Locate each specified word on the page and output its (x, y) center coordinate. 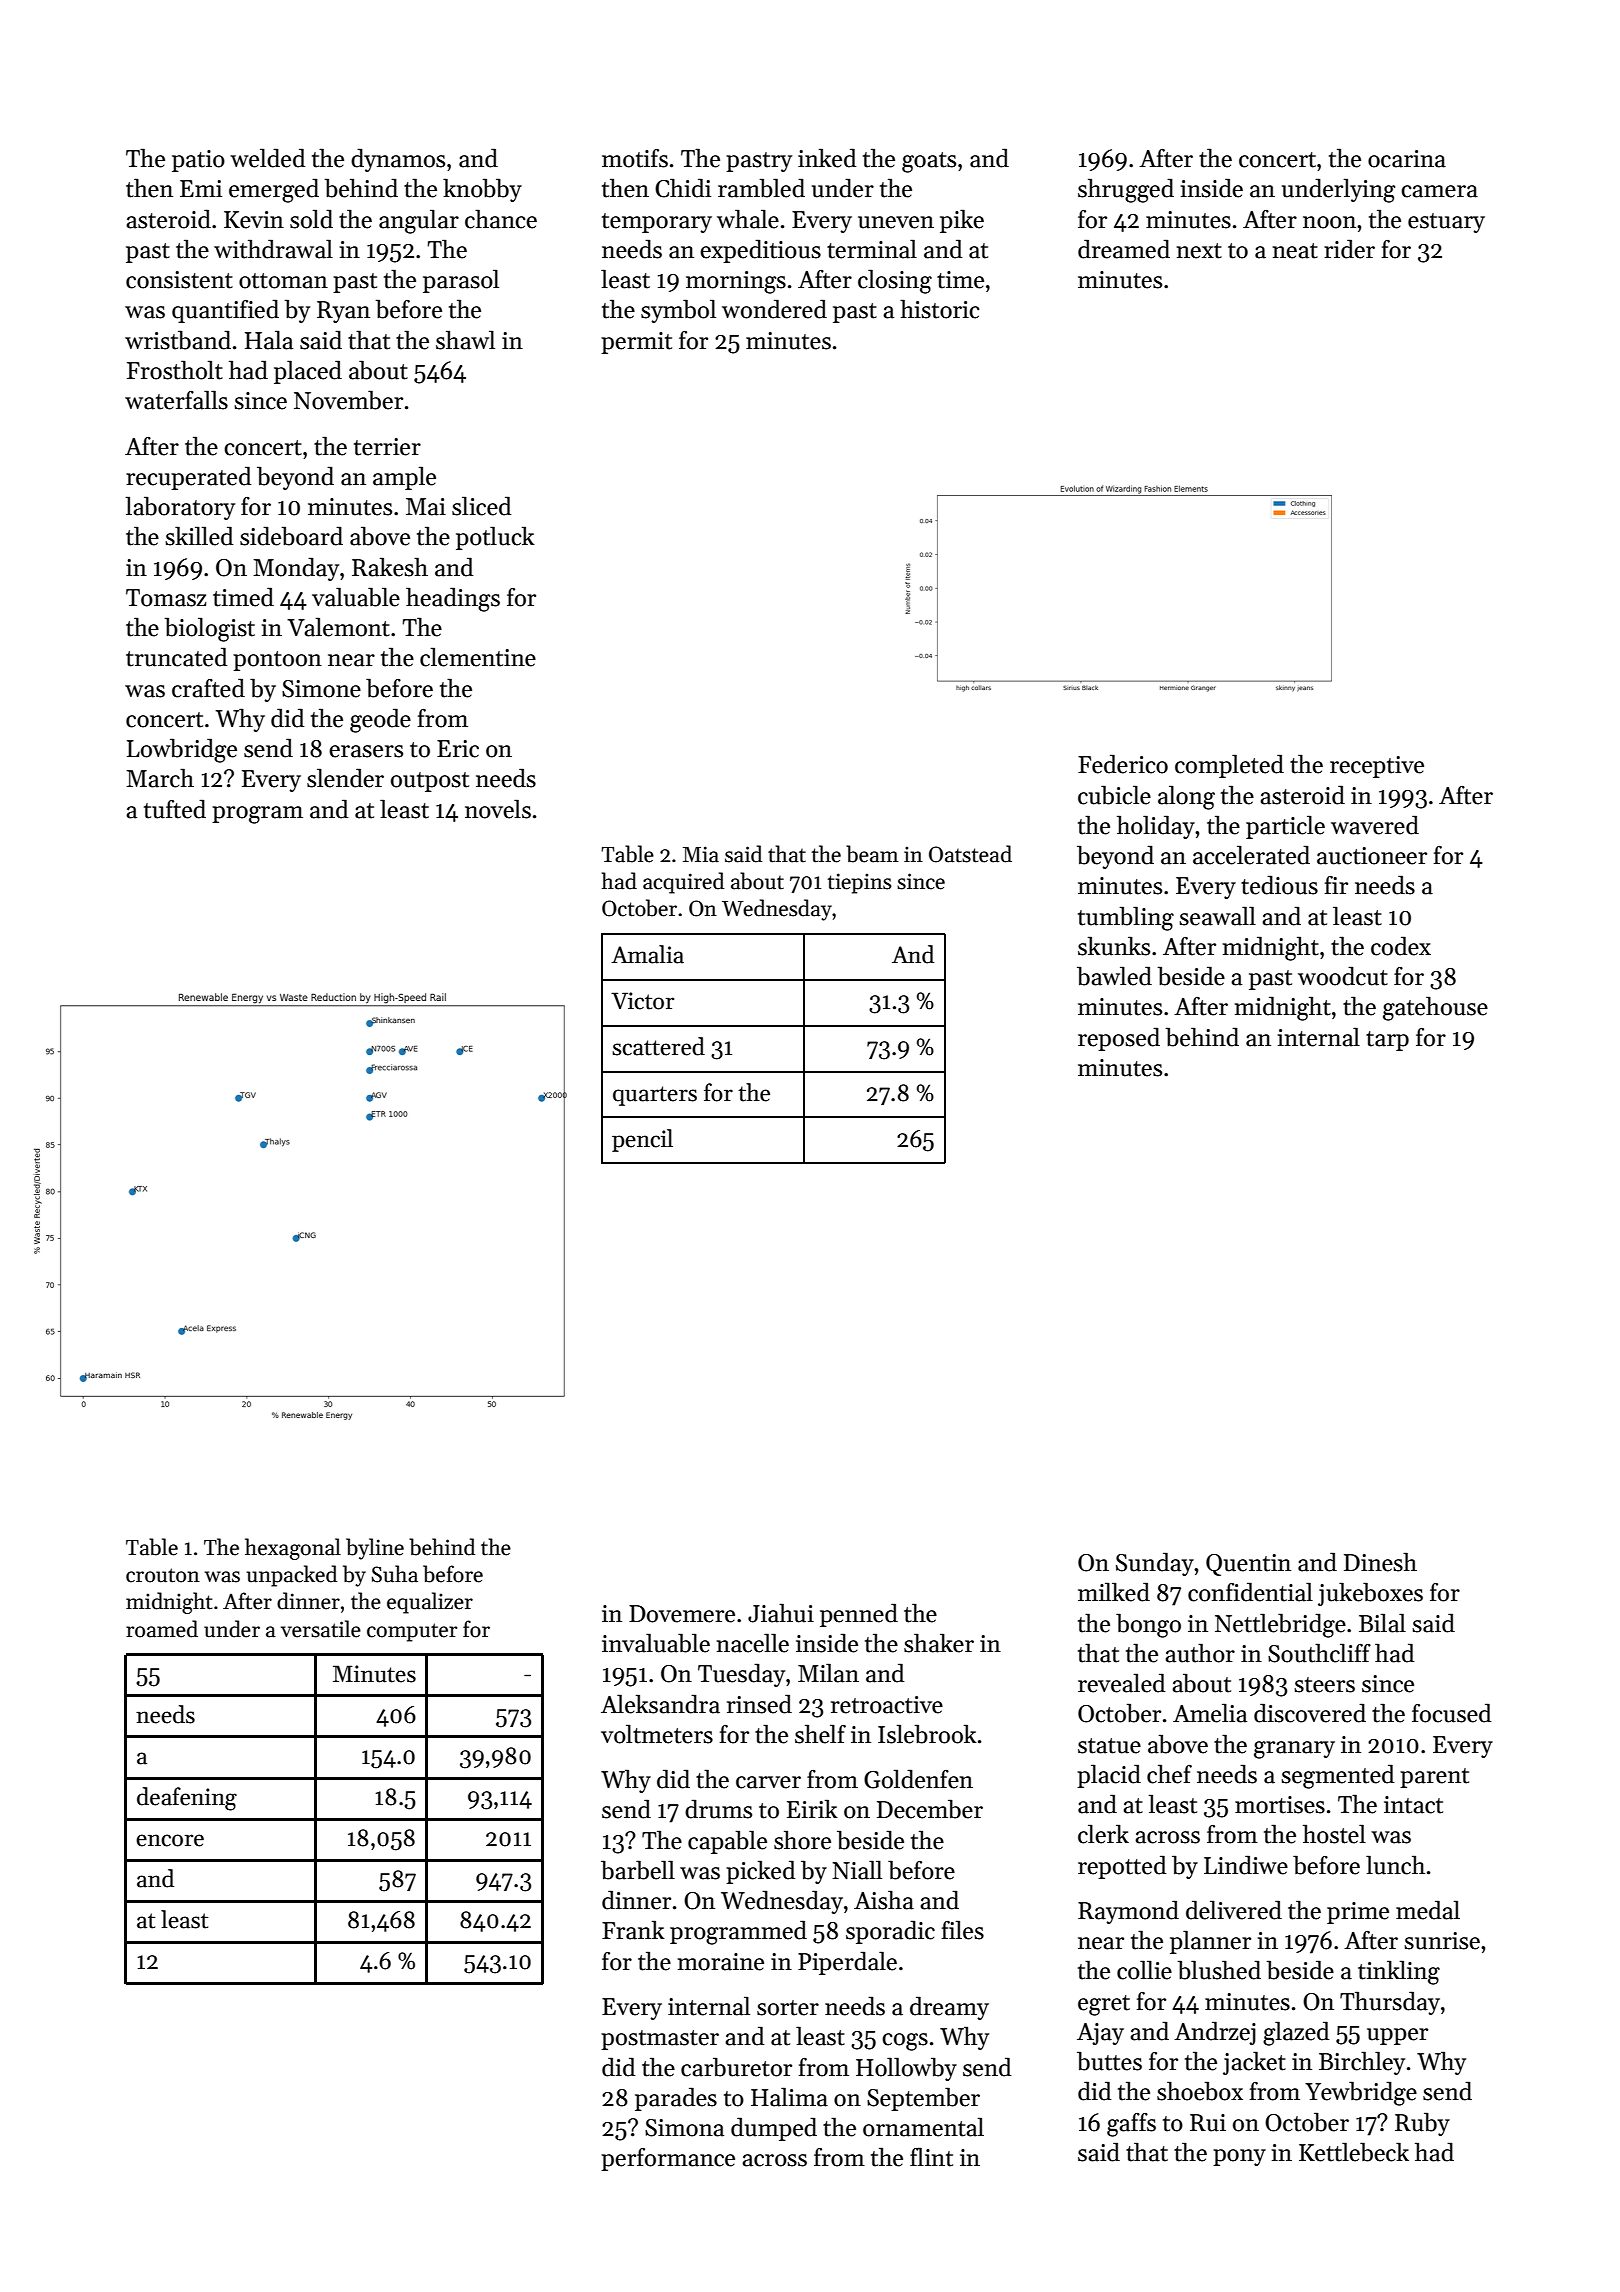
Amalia (647, 954)
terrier (387, 447)
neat (1295, 251)
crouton (163, 1575)
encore (170, 1840)
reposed (1119, 1039)
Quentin (1248, 1565)
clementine (478, 657)
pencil (642, 1140)
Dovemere (682, 1614)
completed (1229, 766)
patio (198, 161)
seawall (1217, 916)
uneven (896, 222)
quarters (655, 1096)
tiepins (859, 883)
